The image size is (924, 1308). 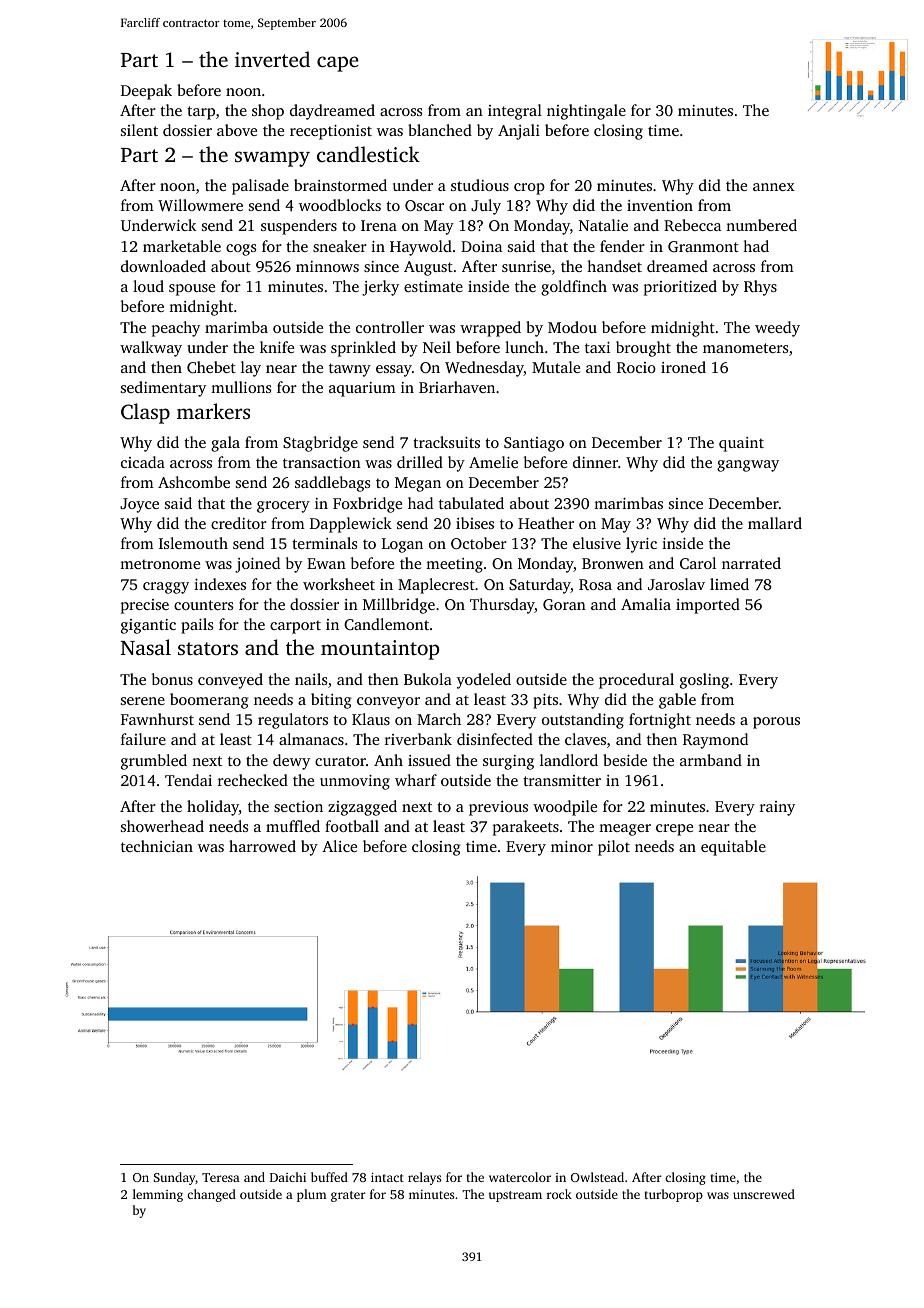 I want to click on armband, so click(x=711, y=760).
